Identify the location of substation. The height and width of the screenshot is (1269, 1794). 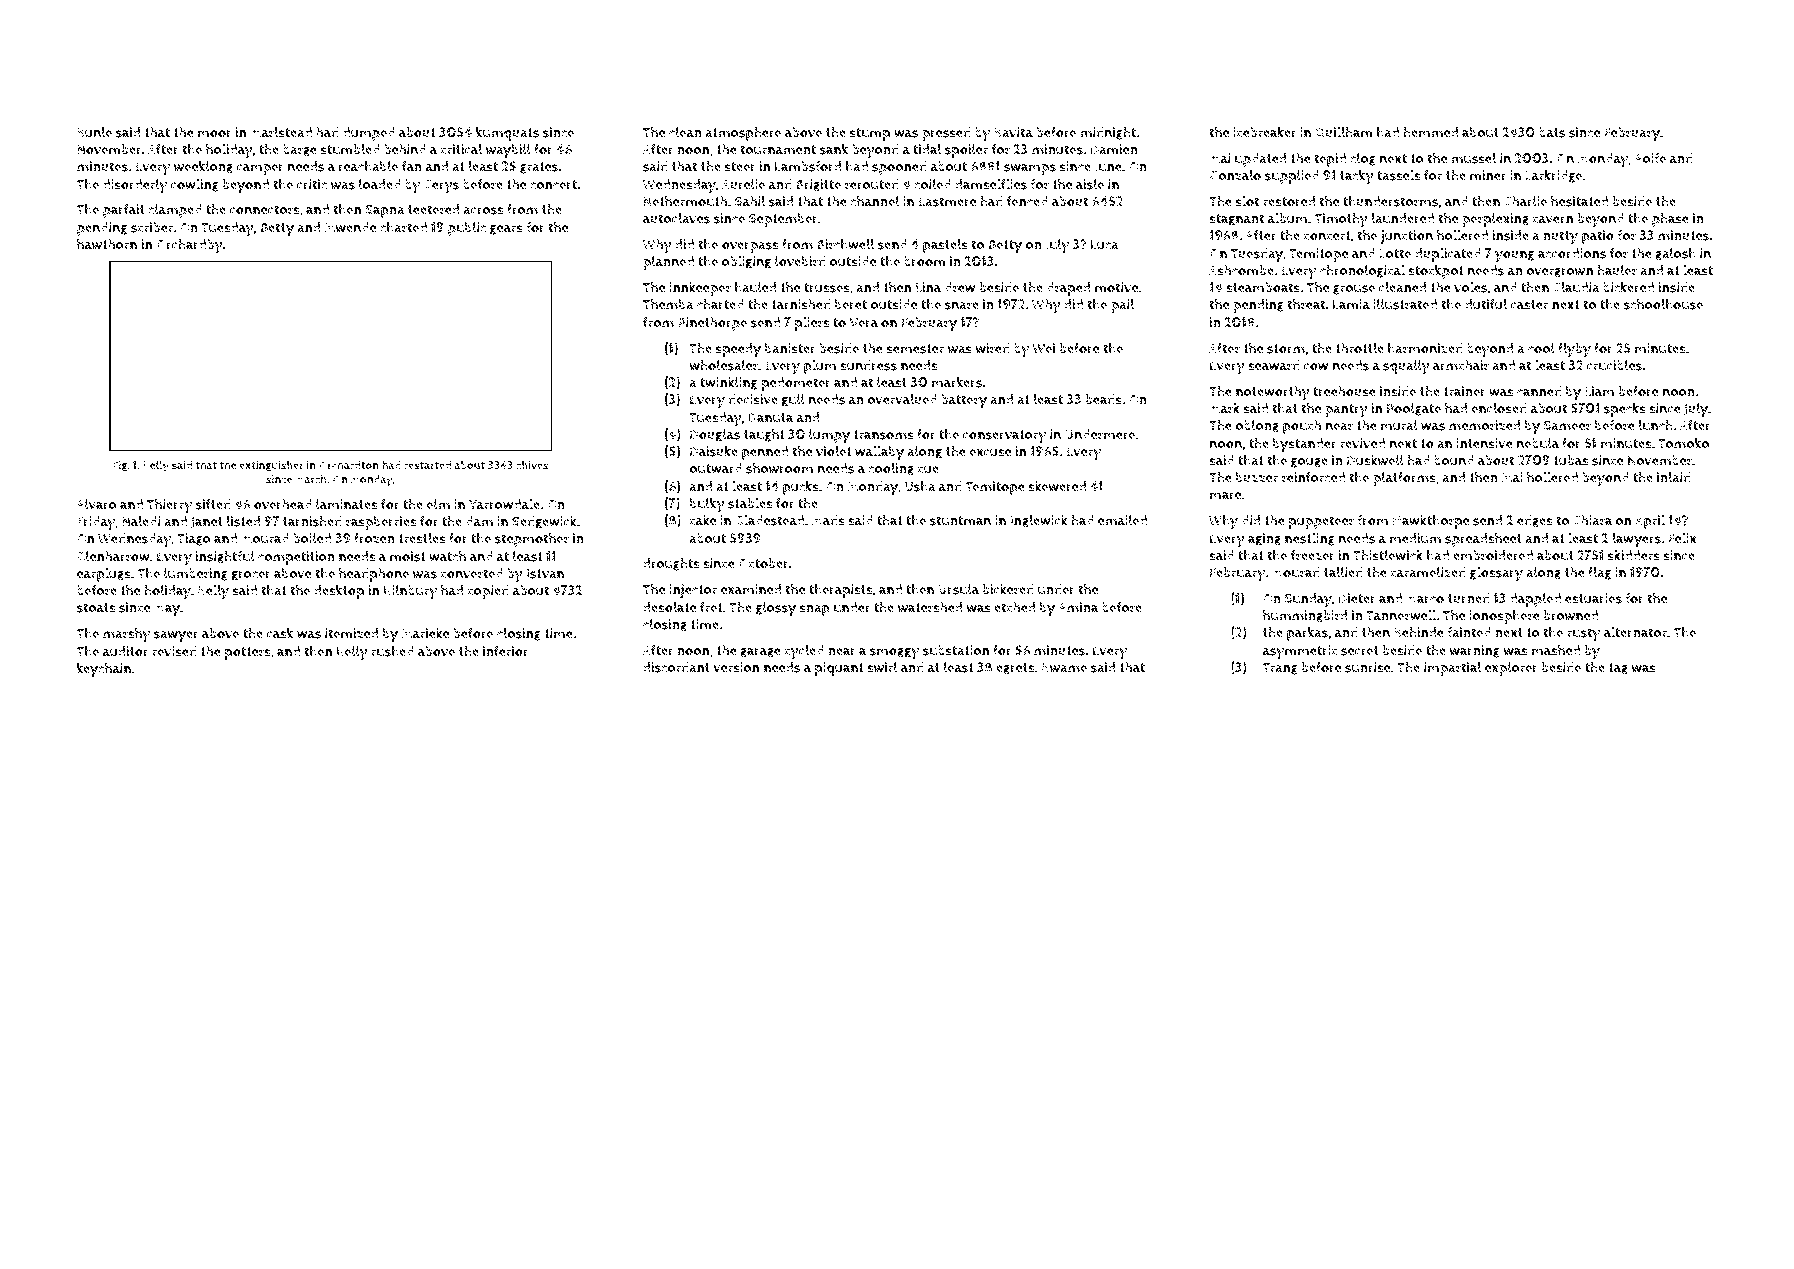
(956, 650).
